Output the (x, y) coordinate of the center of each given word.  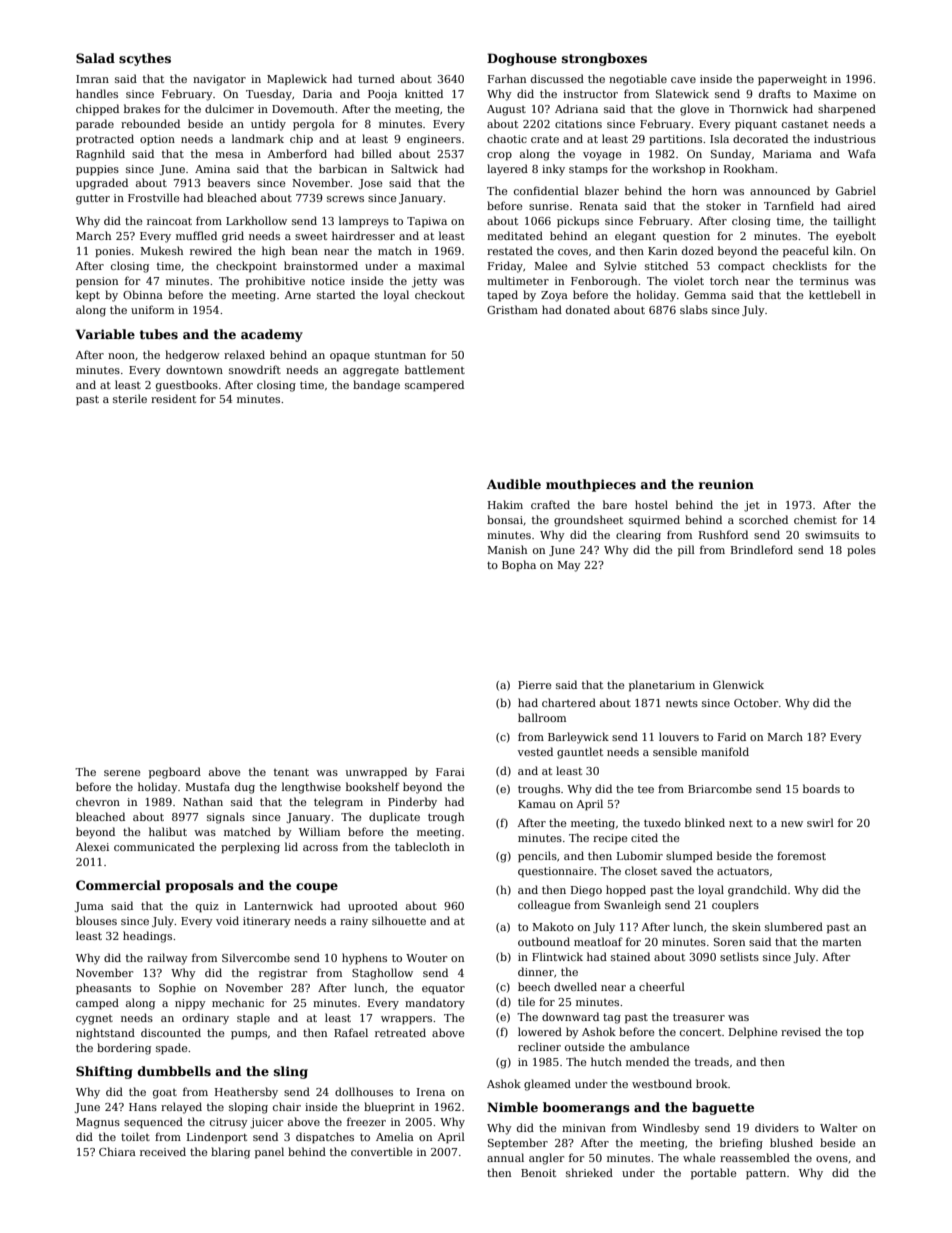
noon (121, 356)
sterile (130, 398)
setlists (739, 956)
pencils (537, 857)
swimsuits (832, 535)
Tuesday (269, 95)
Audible (514, 484)
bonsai (505, 519)
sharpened (847, 109)
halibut (168, 831)
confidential (546, 190)
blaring (230, 1153)
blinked (705, 822)
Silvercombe (256, 957)
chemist (815, 519)
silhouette (399, 920)
